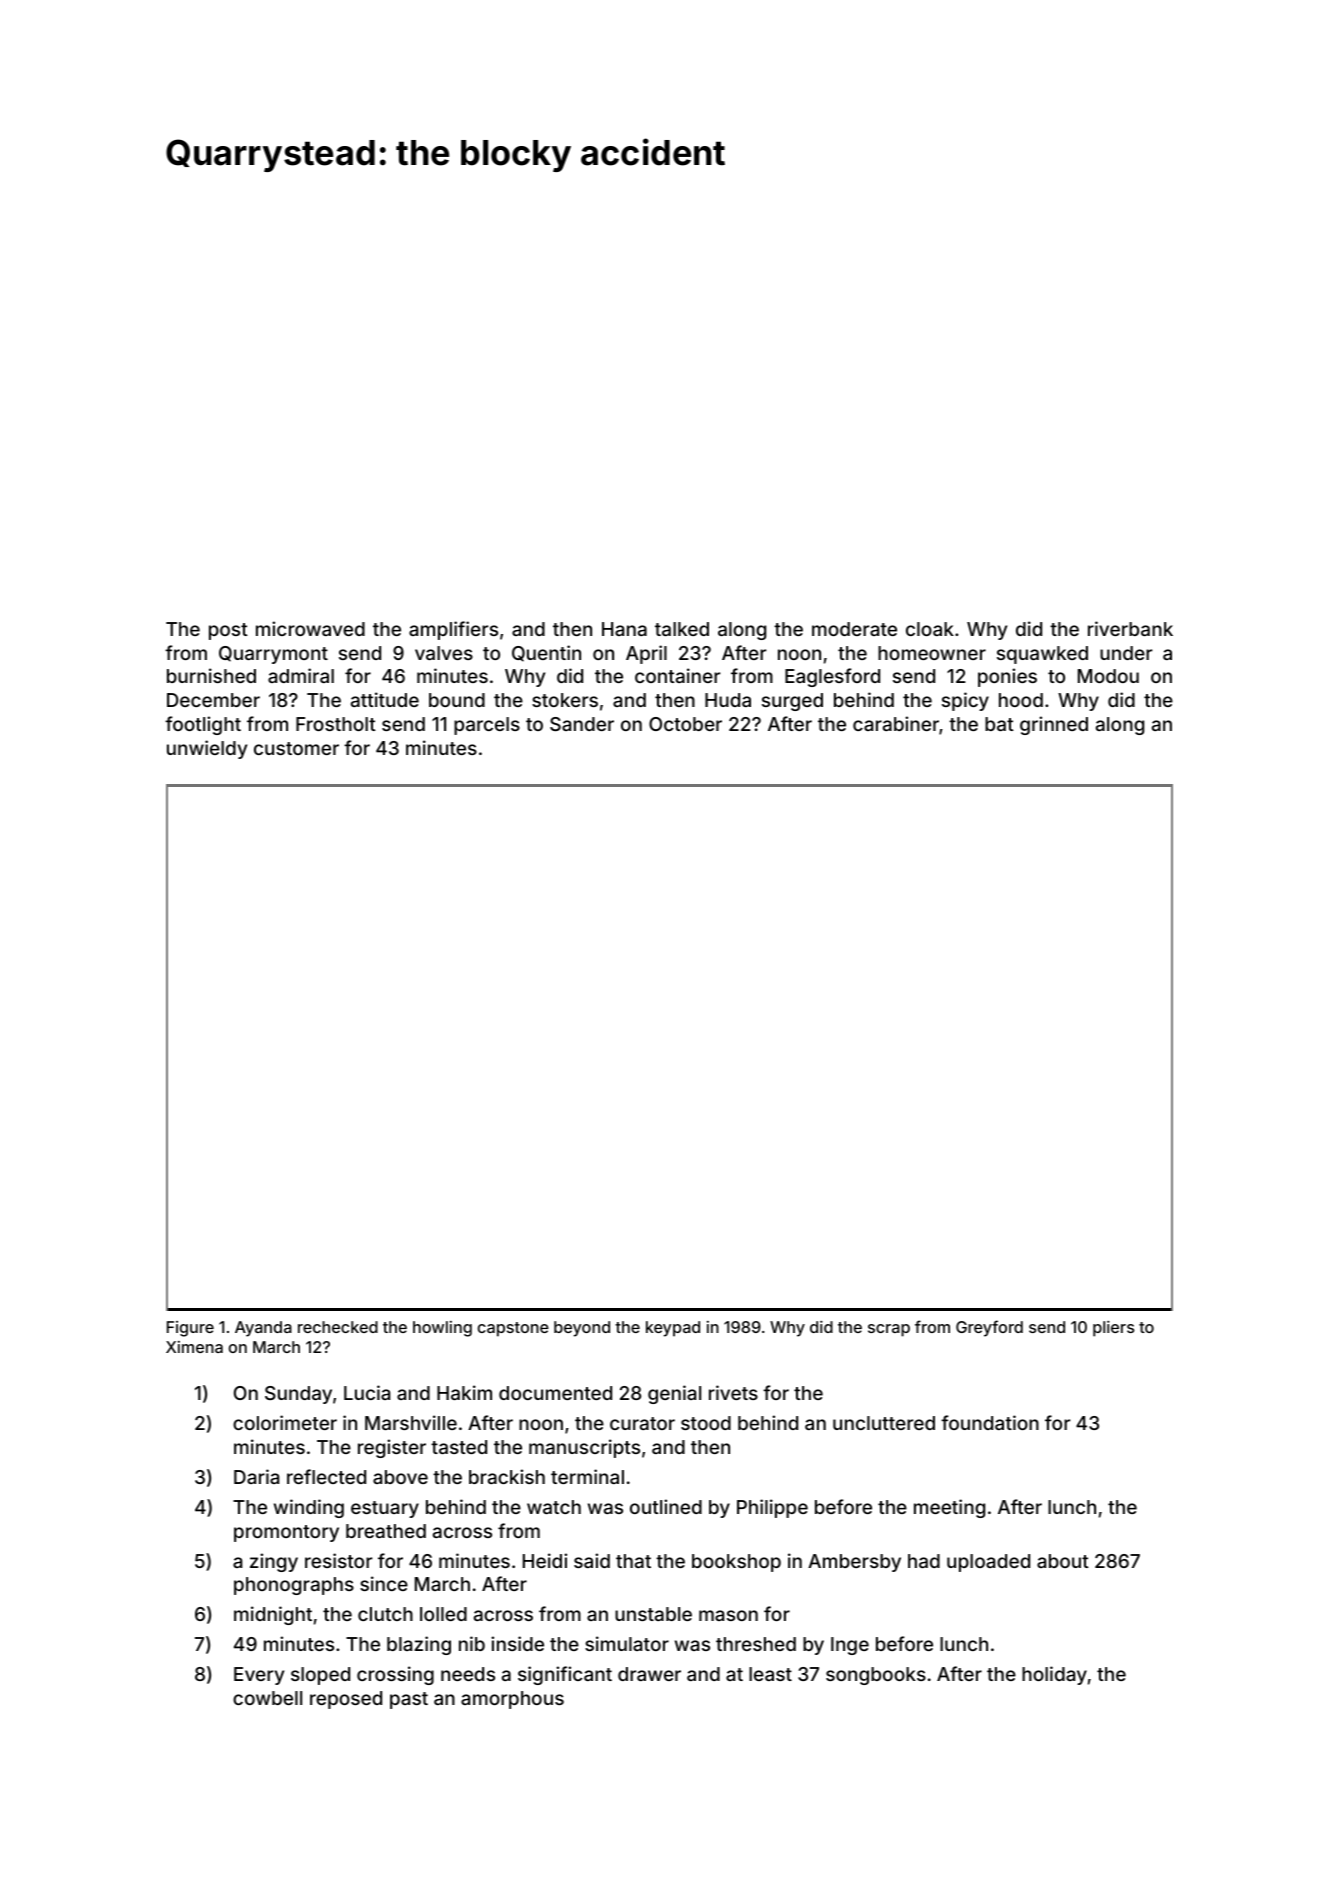  Describe the element at coordinates (685, 724) in the page. I see `October` at that location.
